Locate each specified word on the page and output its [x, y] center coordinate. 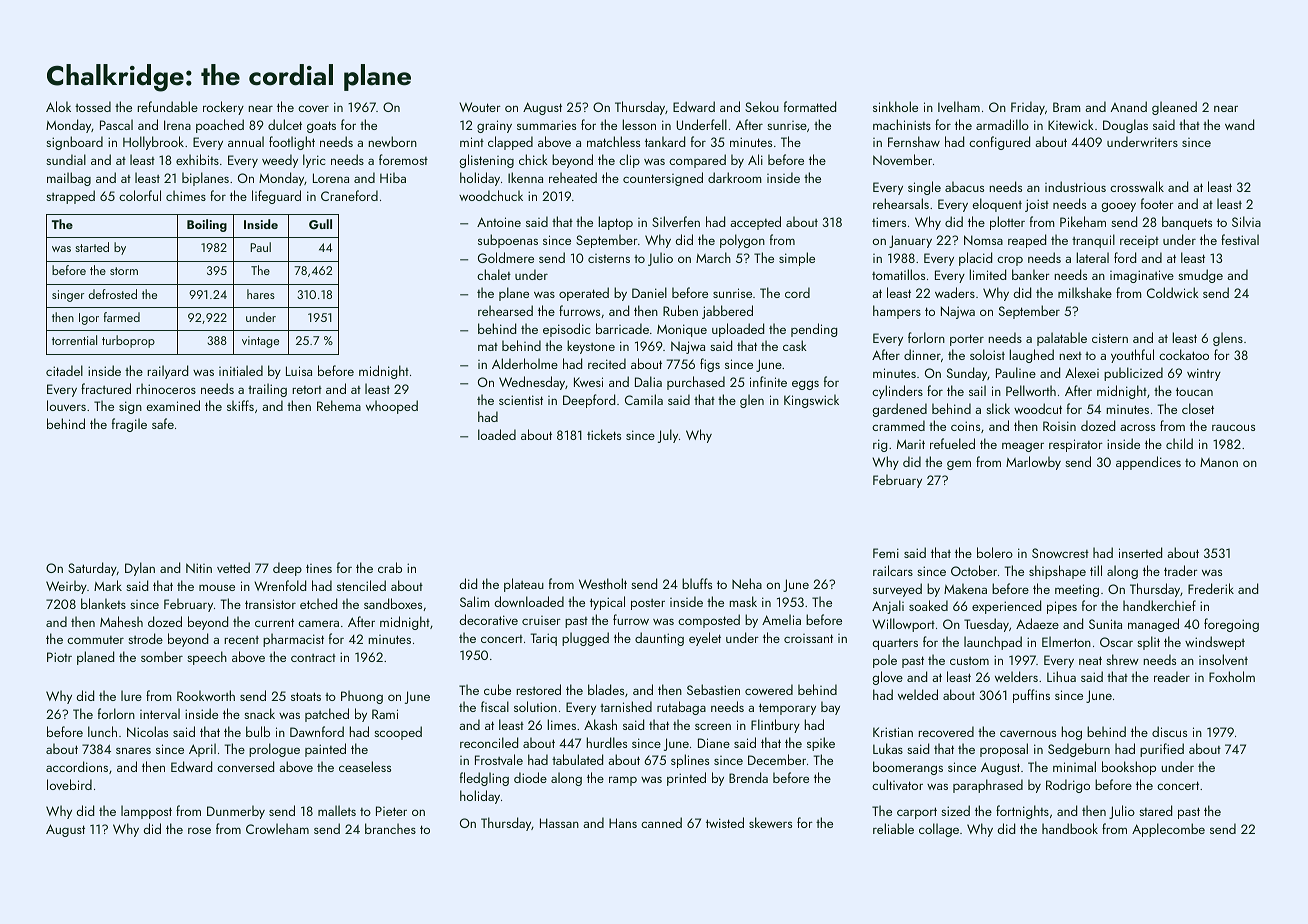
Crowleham [277, 828]
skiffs [240, 405]
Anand [1129, 106]
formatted [810, 106]
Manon [1219, 462]
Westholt [603, 583]
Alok [58, 106]
